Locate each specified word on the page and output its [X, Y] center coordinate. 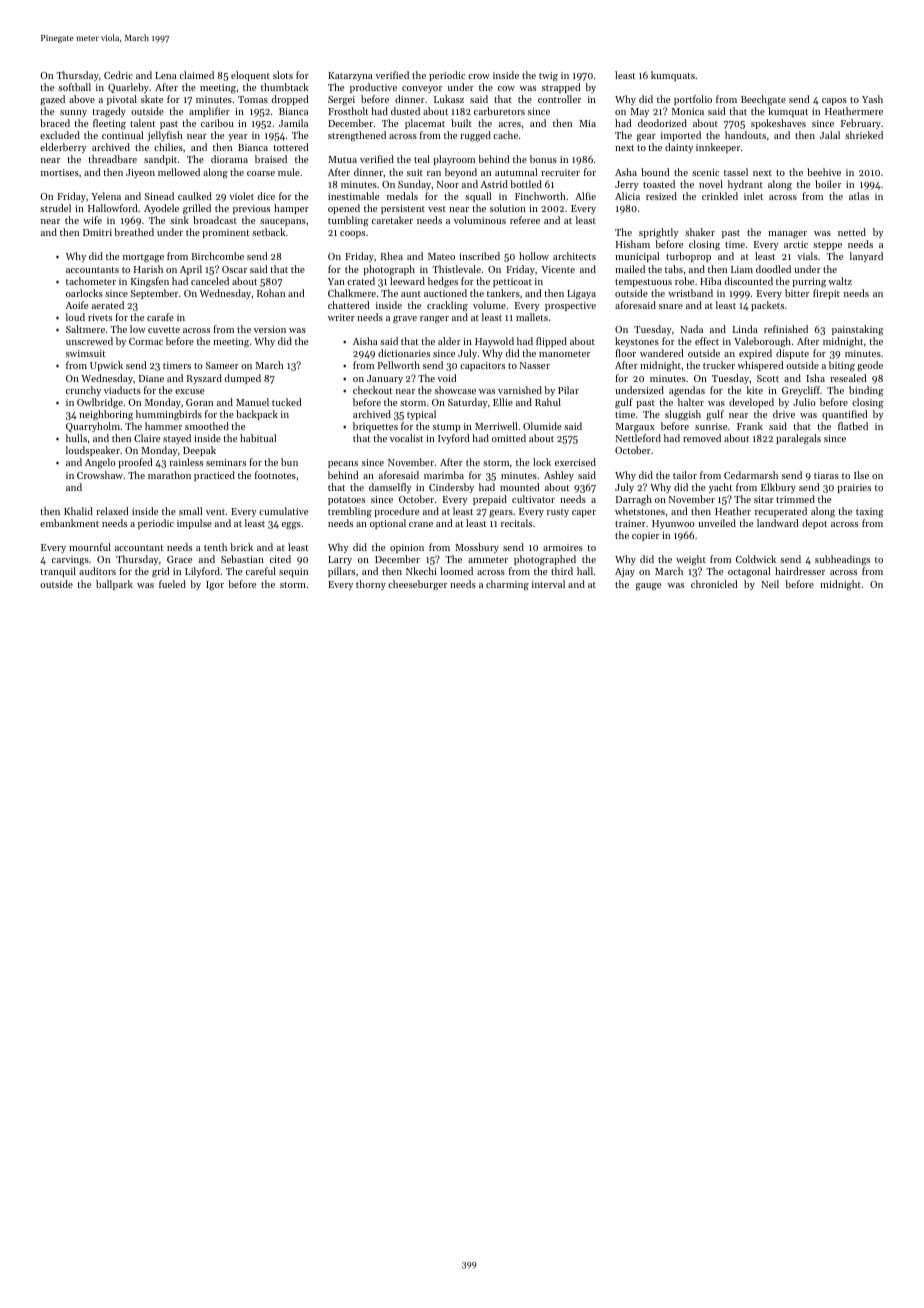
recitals [516, 523]
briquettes [375, 427]
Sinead [159, 196]
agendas [687, 391]
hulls [76, 438]
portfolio [693, 100]
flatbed [853, 426]
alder [449, 341]
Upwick [106, 366]
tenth [215, 547]
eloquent [250, 76]
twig [548, 77]
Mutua [342, 159]
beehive [824, 172]
